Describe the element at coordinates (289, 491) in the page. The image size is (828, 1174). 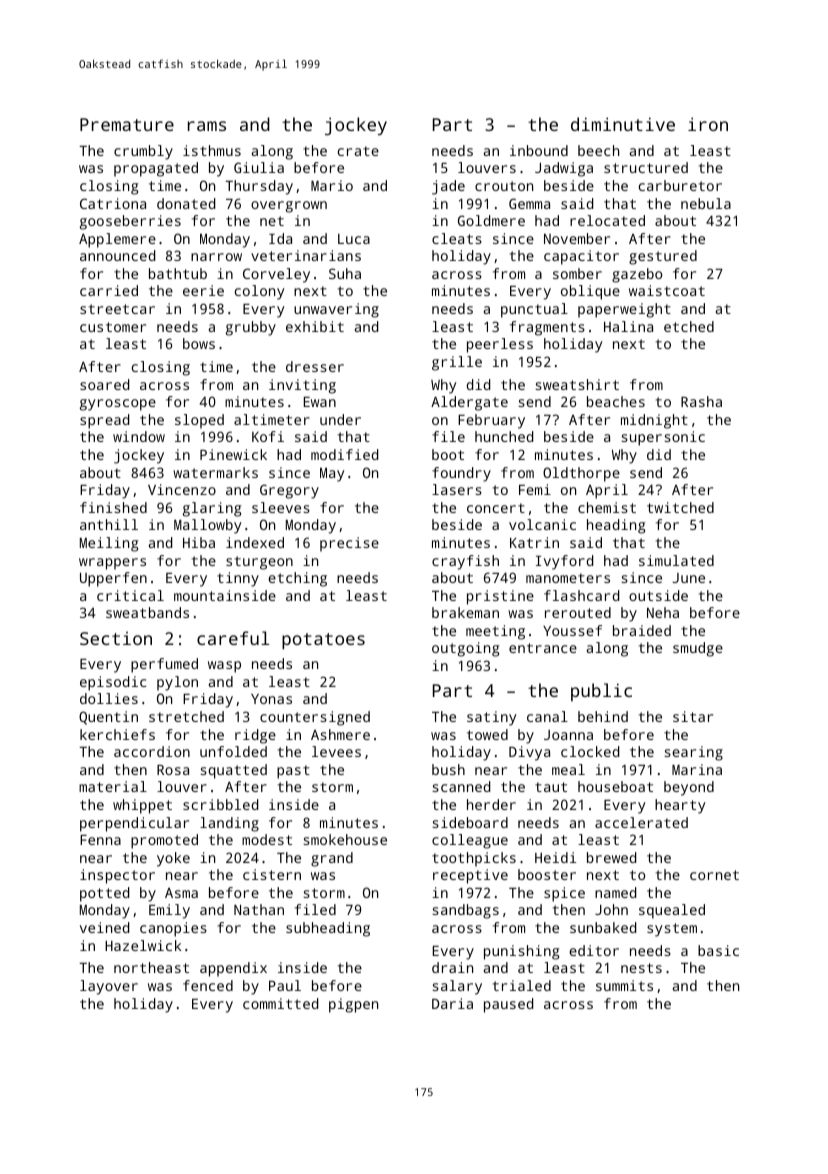
I see `Gregory` at that location.
